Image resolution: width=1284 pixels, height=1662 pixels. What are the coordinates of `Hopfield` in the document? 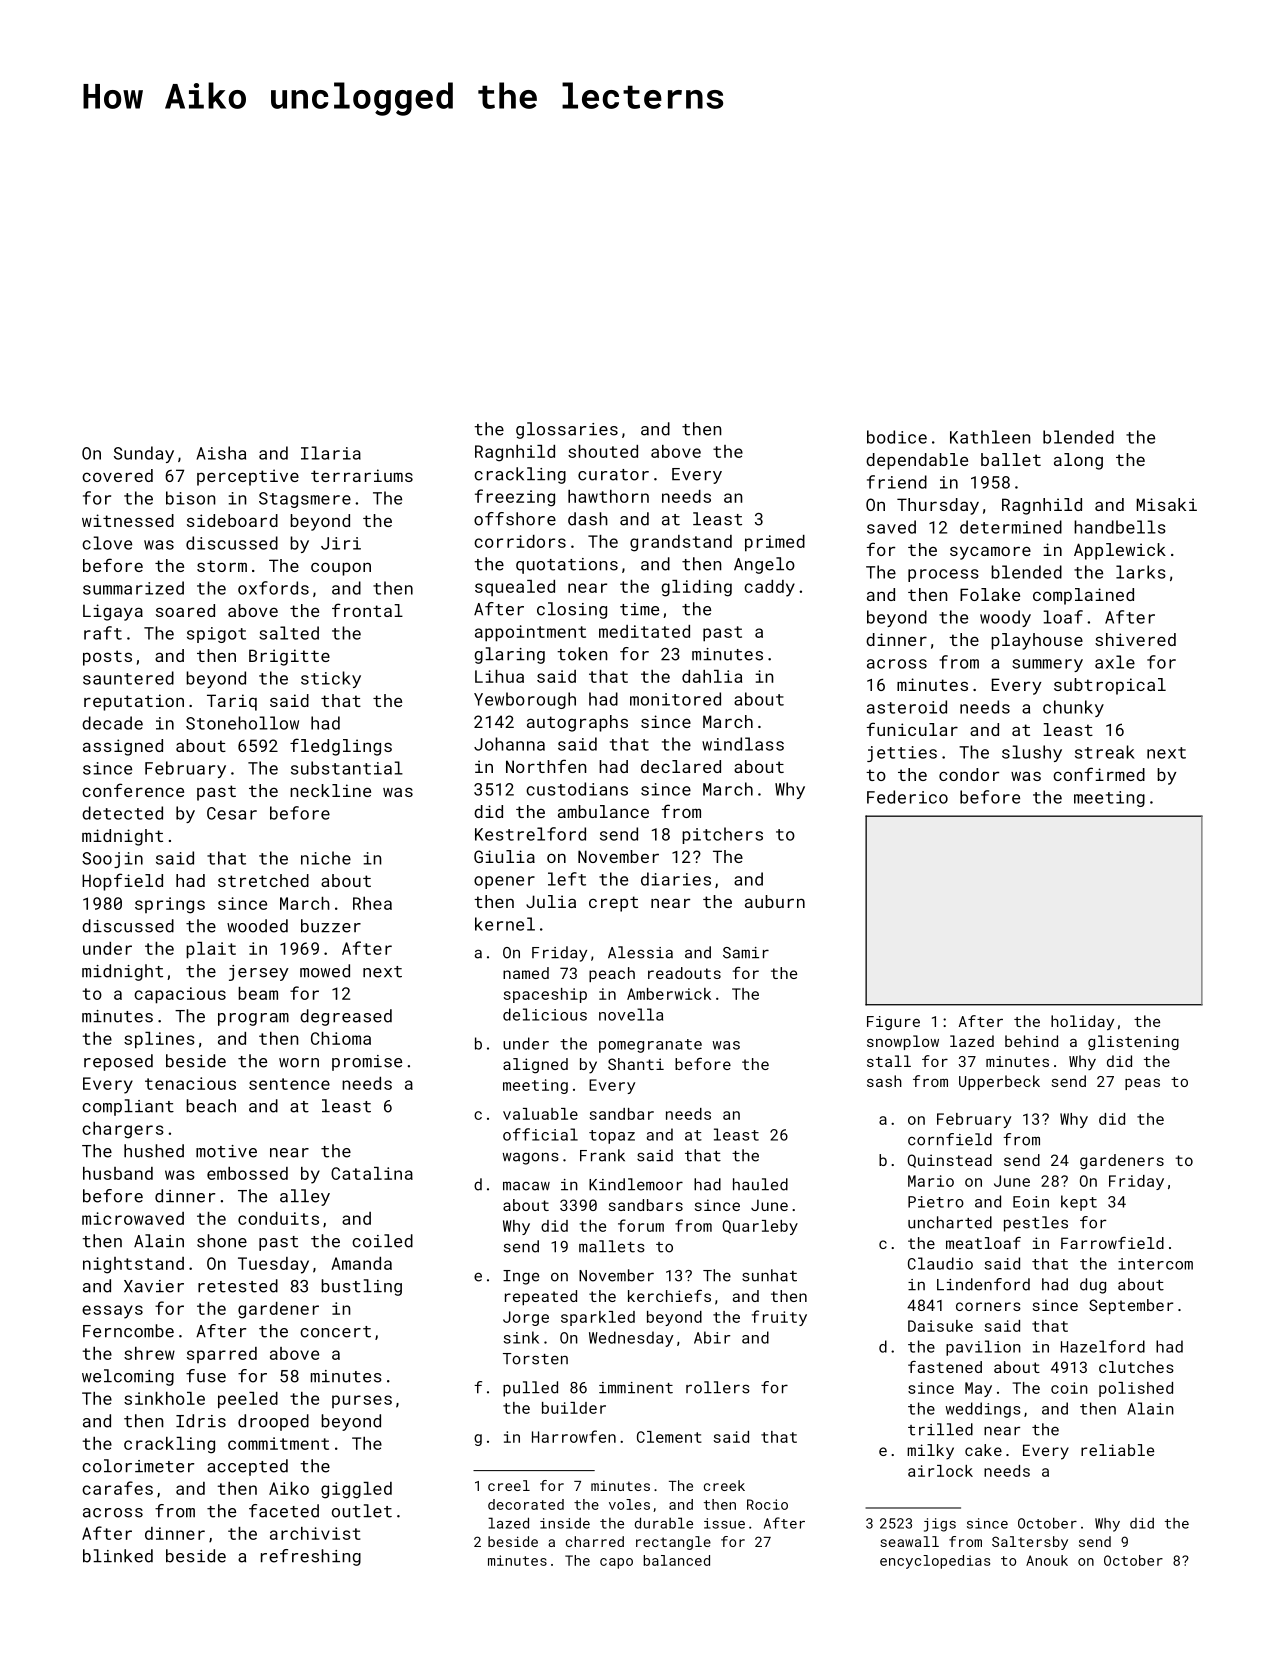 It's located at (122, 882).
